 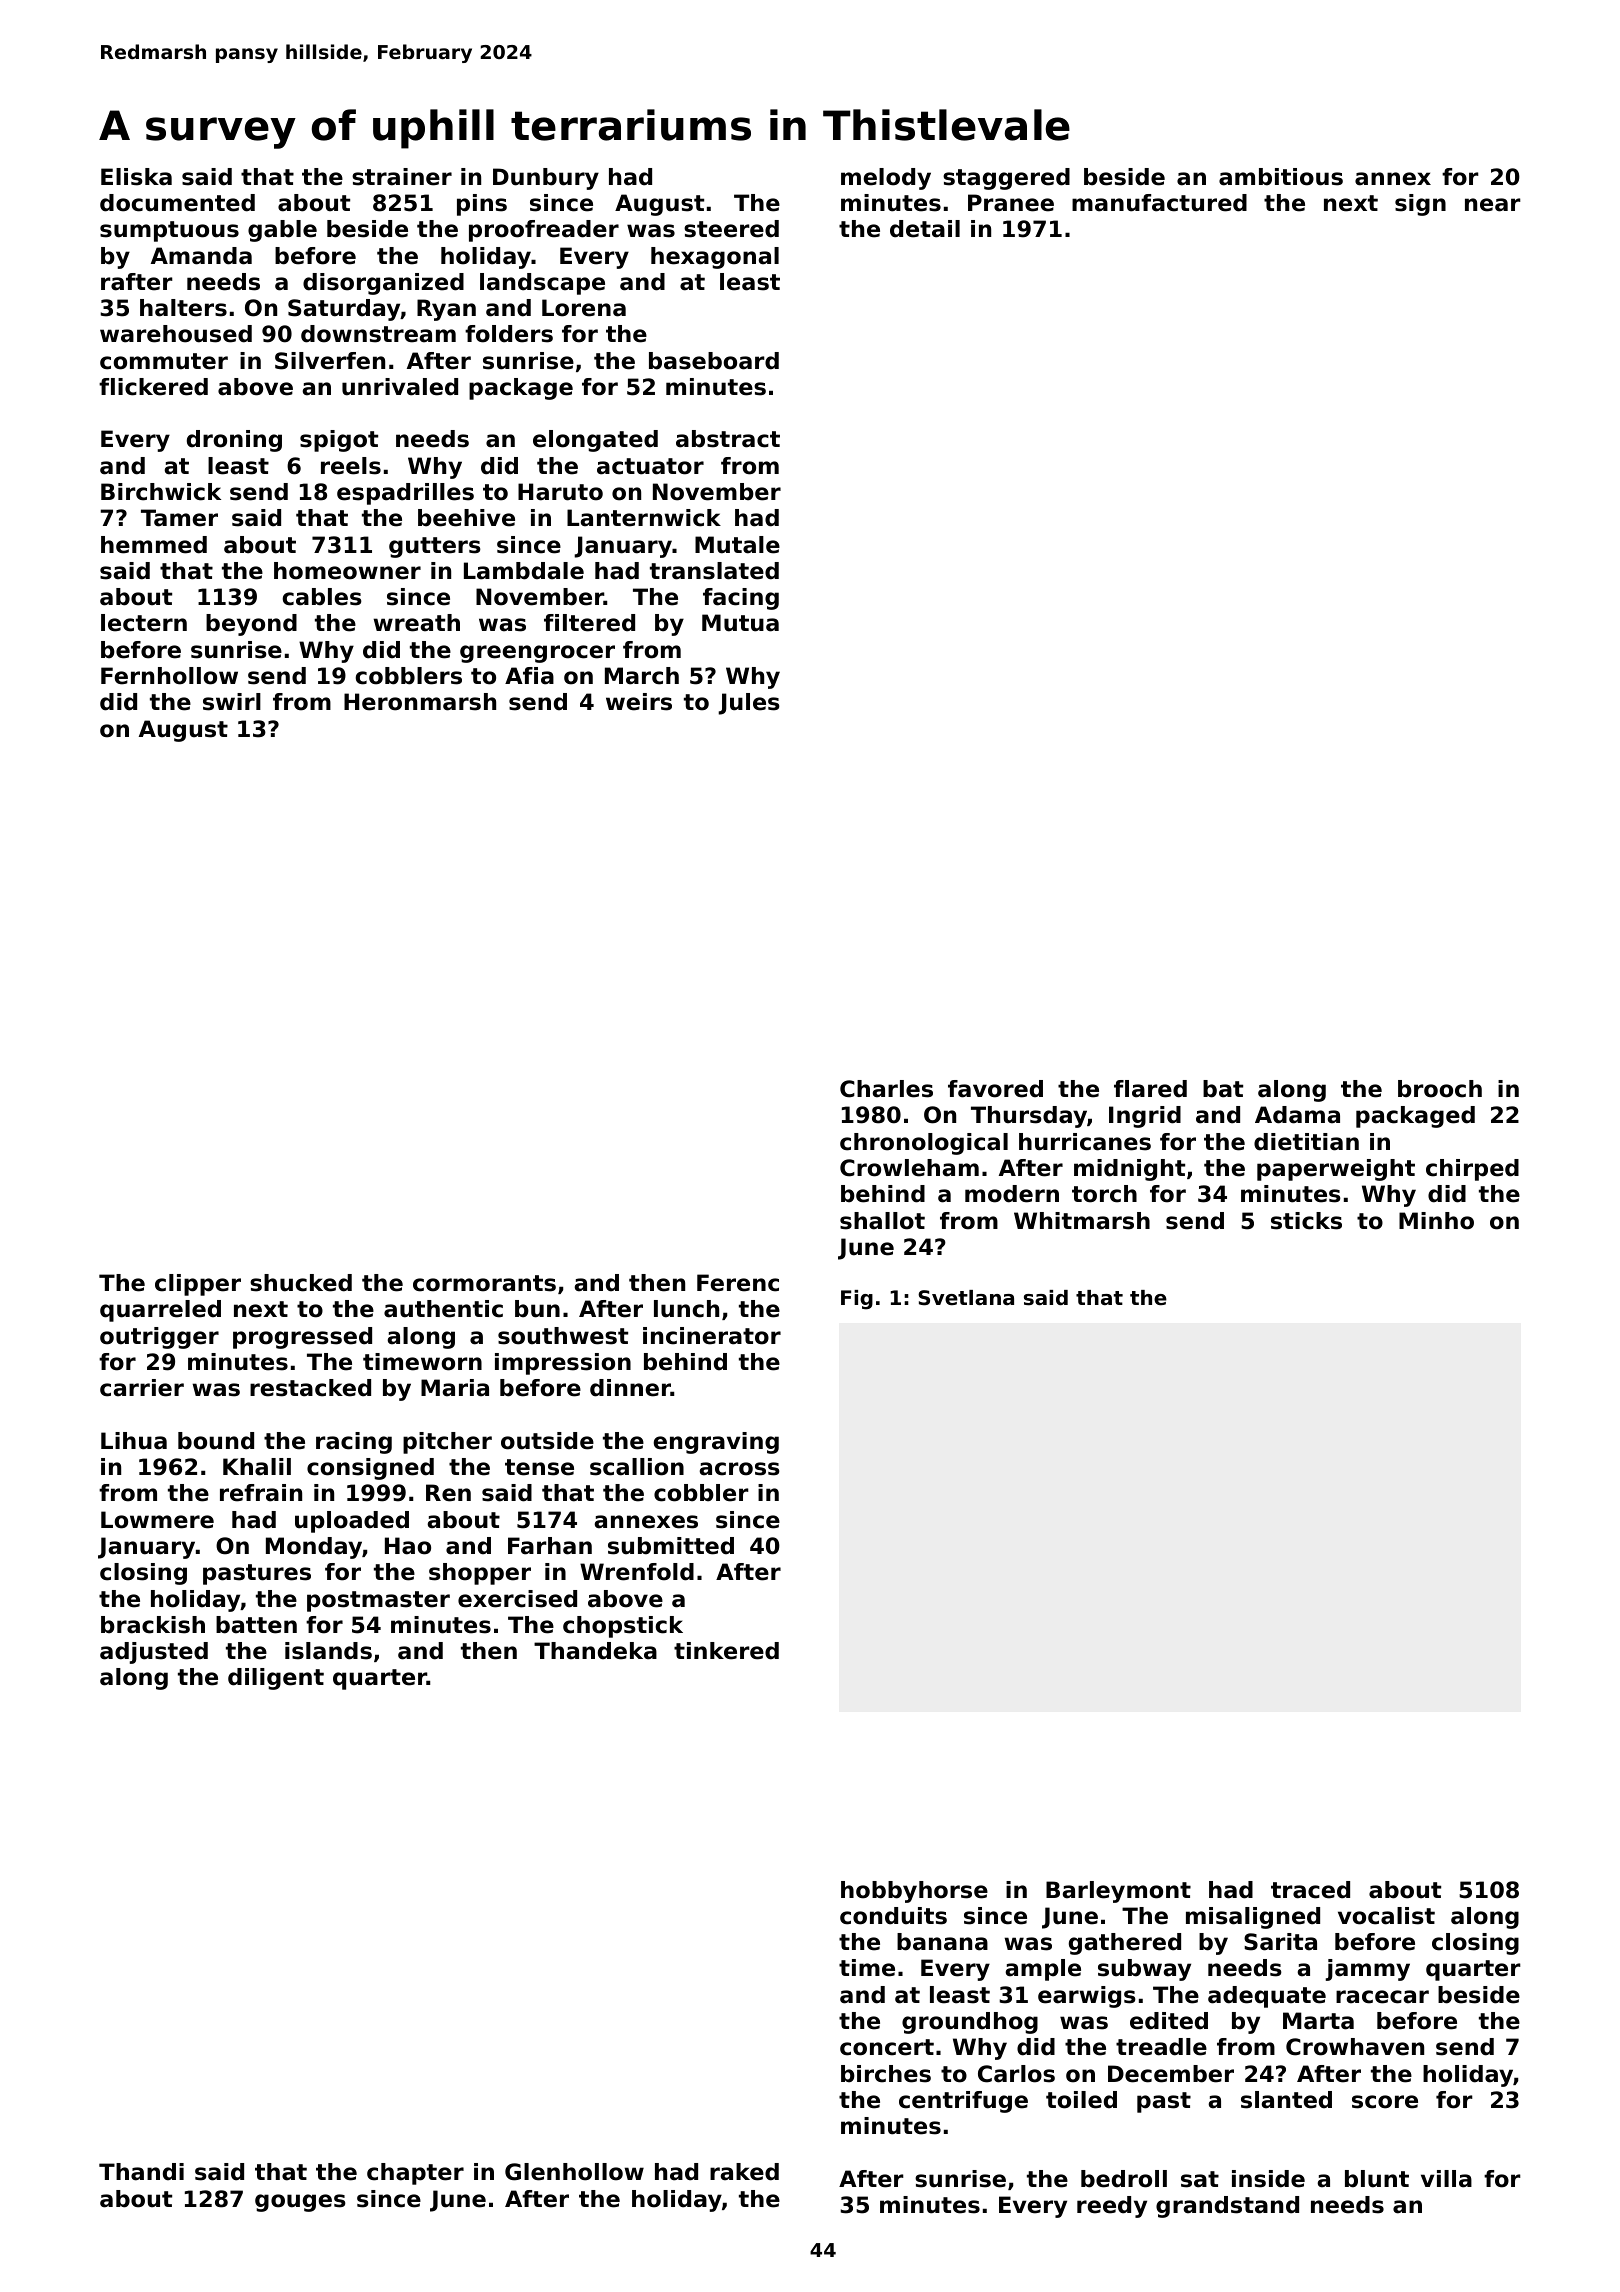 What do you see at coordinates (141, 2172) in the image?
I see `Thandi` at bounding box center [141, 2172].
